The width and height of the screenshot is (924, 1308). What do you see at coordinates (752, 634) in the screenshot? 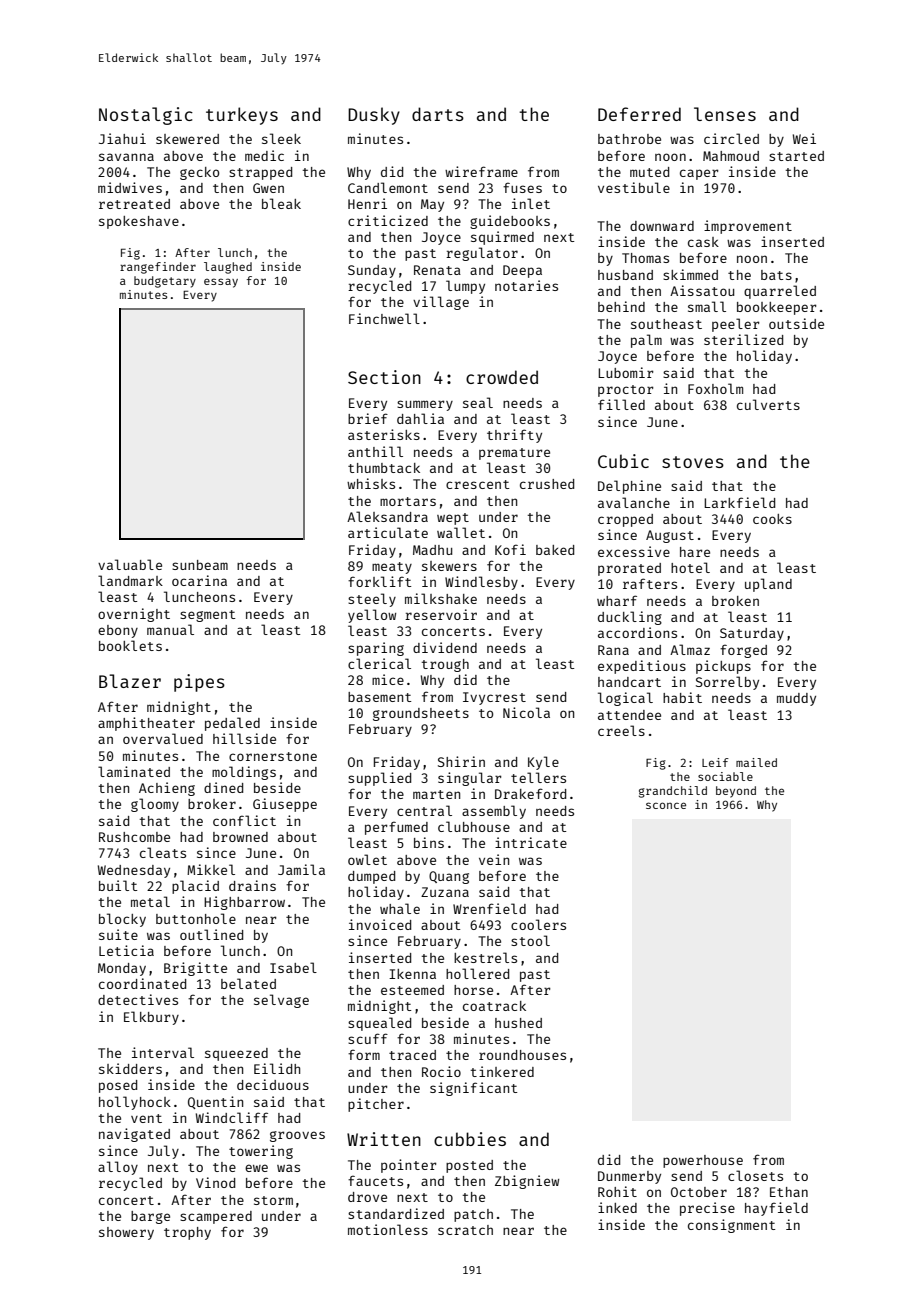
I see `Saturday` at bounding box center [752, 634].
